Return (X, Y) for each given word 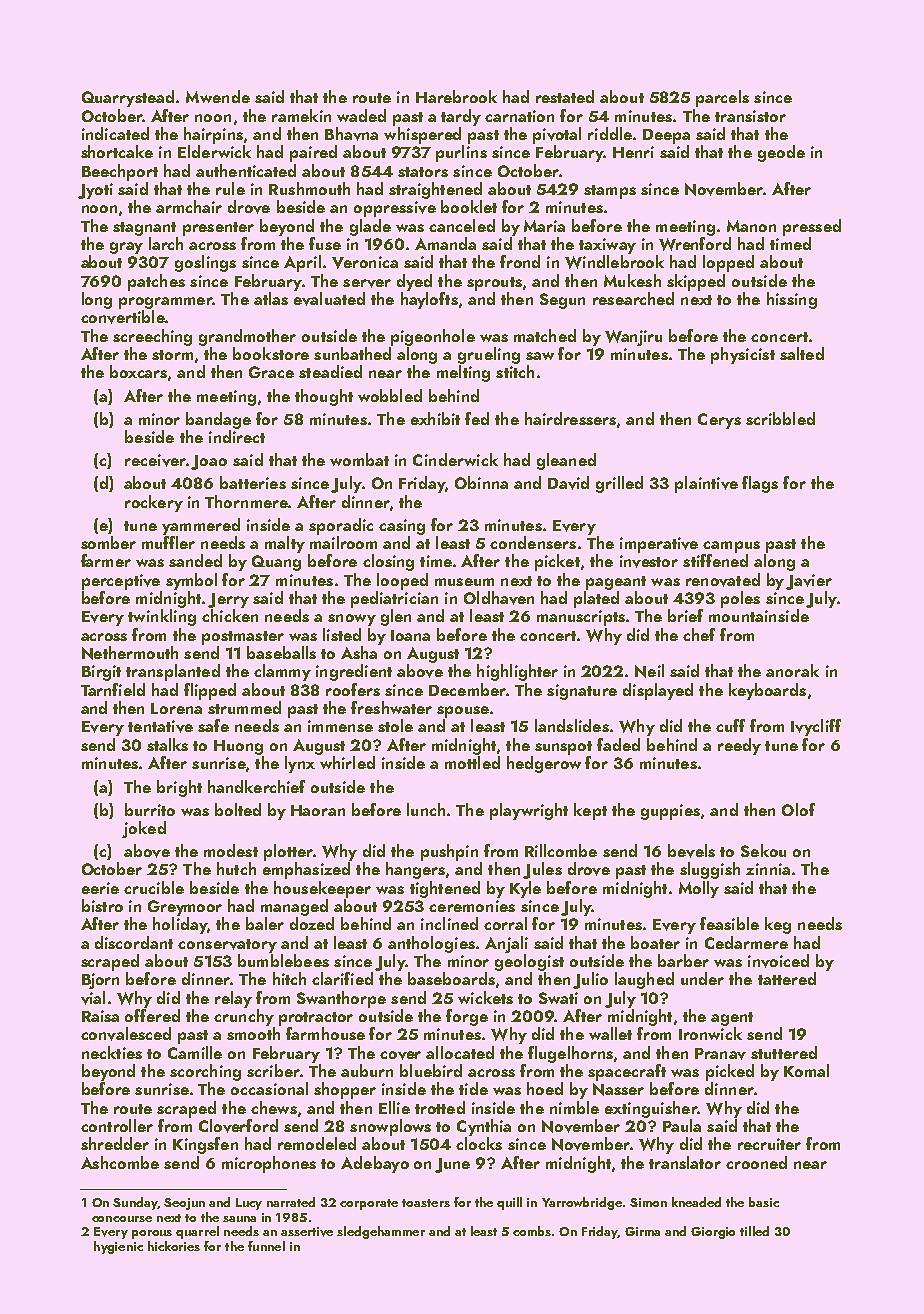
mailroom (343, 542)
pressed (812, 227)
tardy (461, 117)
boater (655, 942)
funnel (266, 1246)
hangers (415, 870)
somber (108, 542)
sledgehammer (381, 1232)
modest (231, 850)
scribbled (780, 418)
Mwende (218, 96)
